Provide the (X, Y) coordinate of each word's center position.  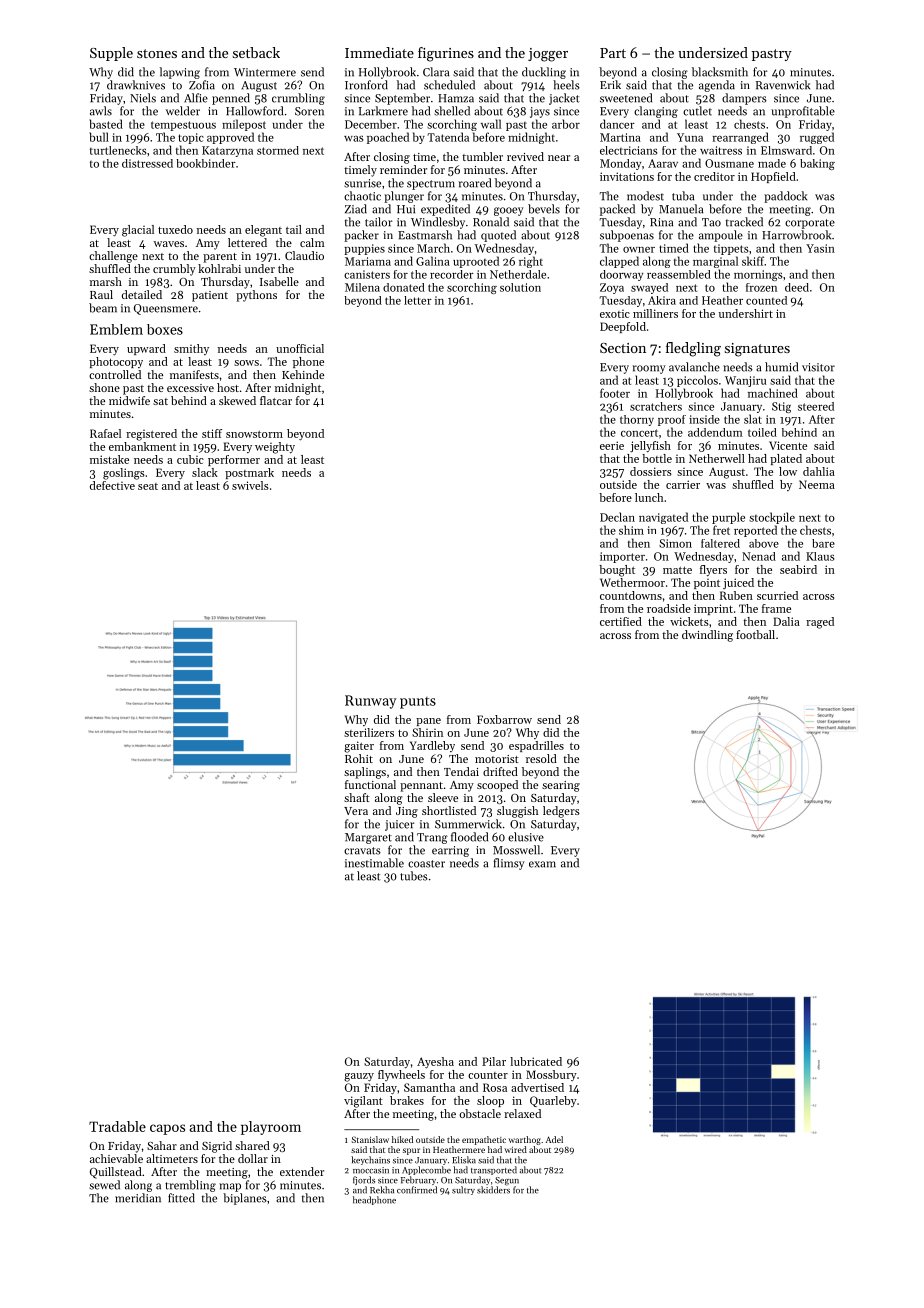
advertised (537, 1087)
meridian (138, 1198)
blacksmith (720, 72)
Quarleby (553, 1101)
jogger (548, 55)
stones (157, 53)
